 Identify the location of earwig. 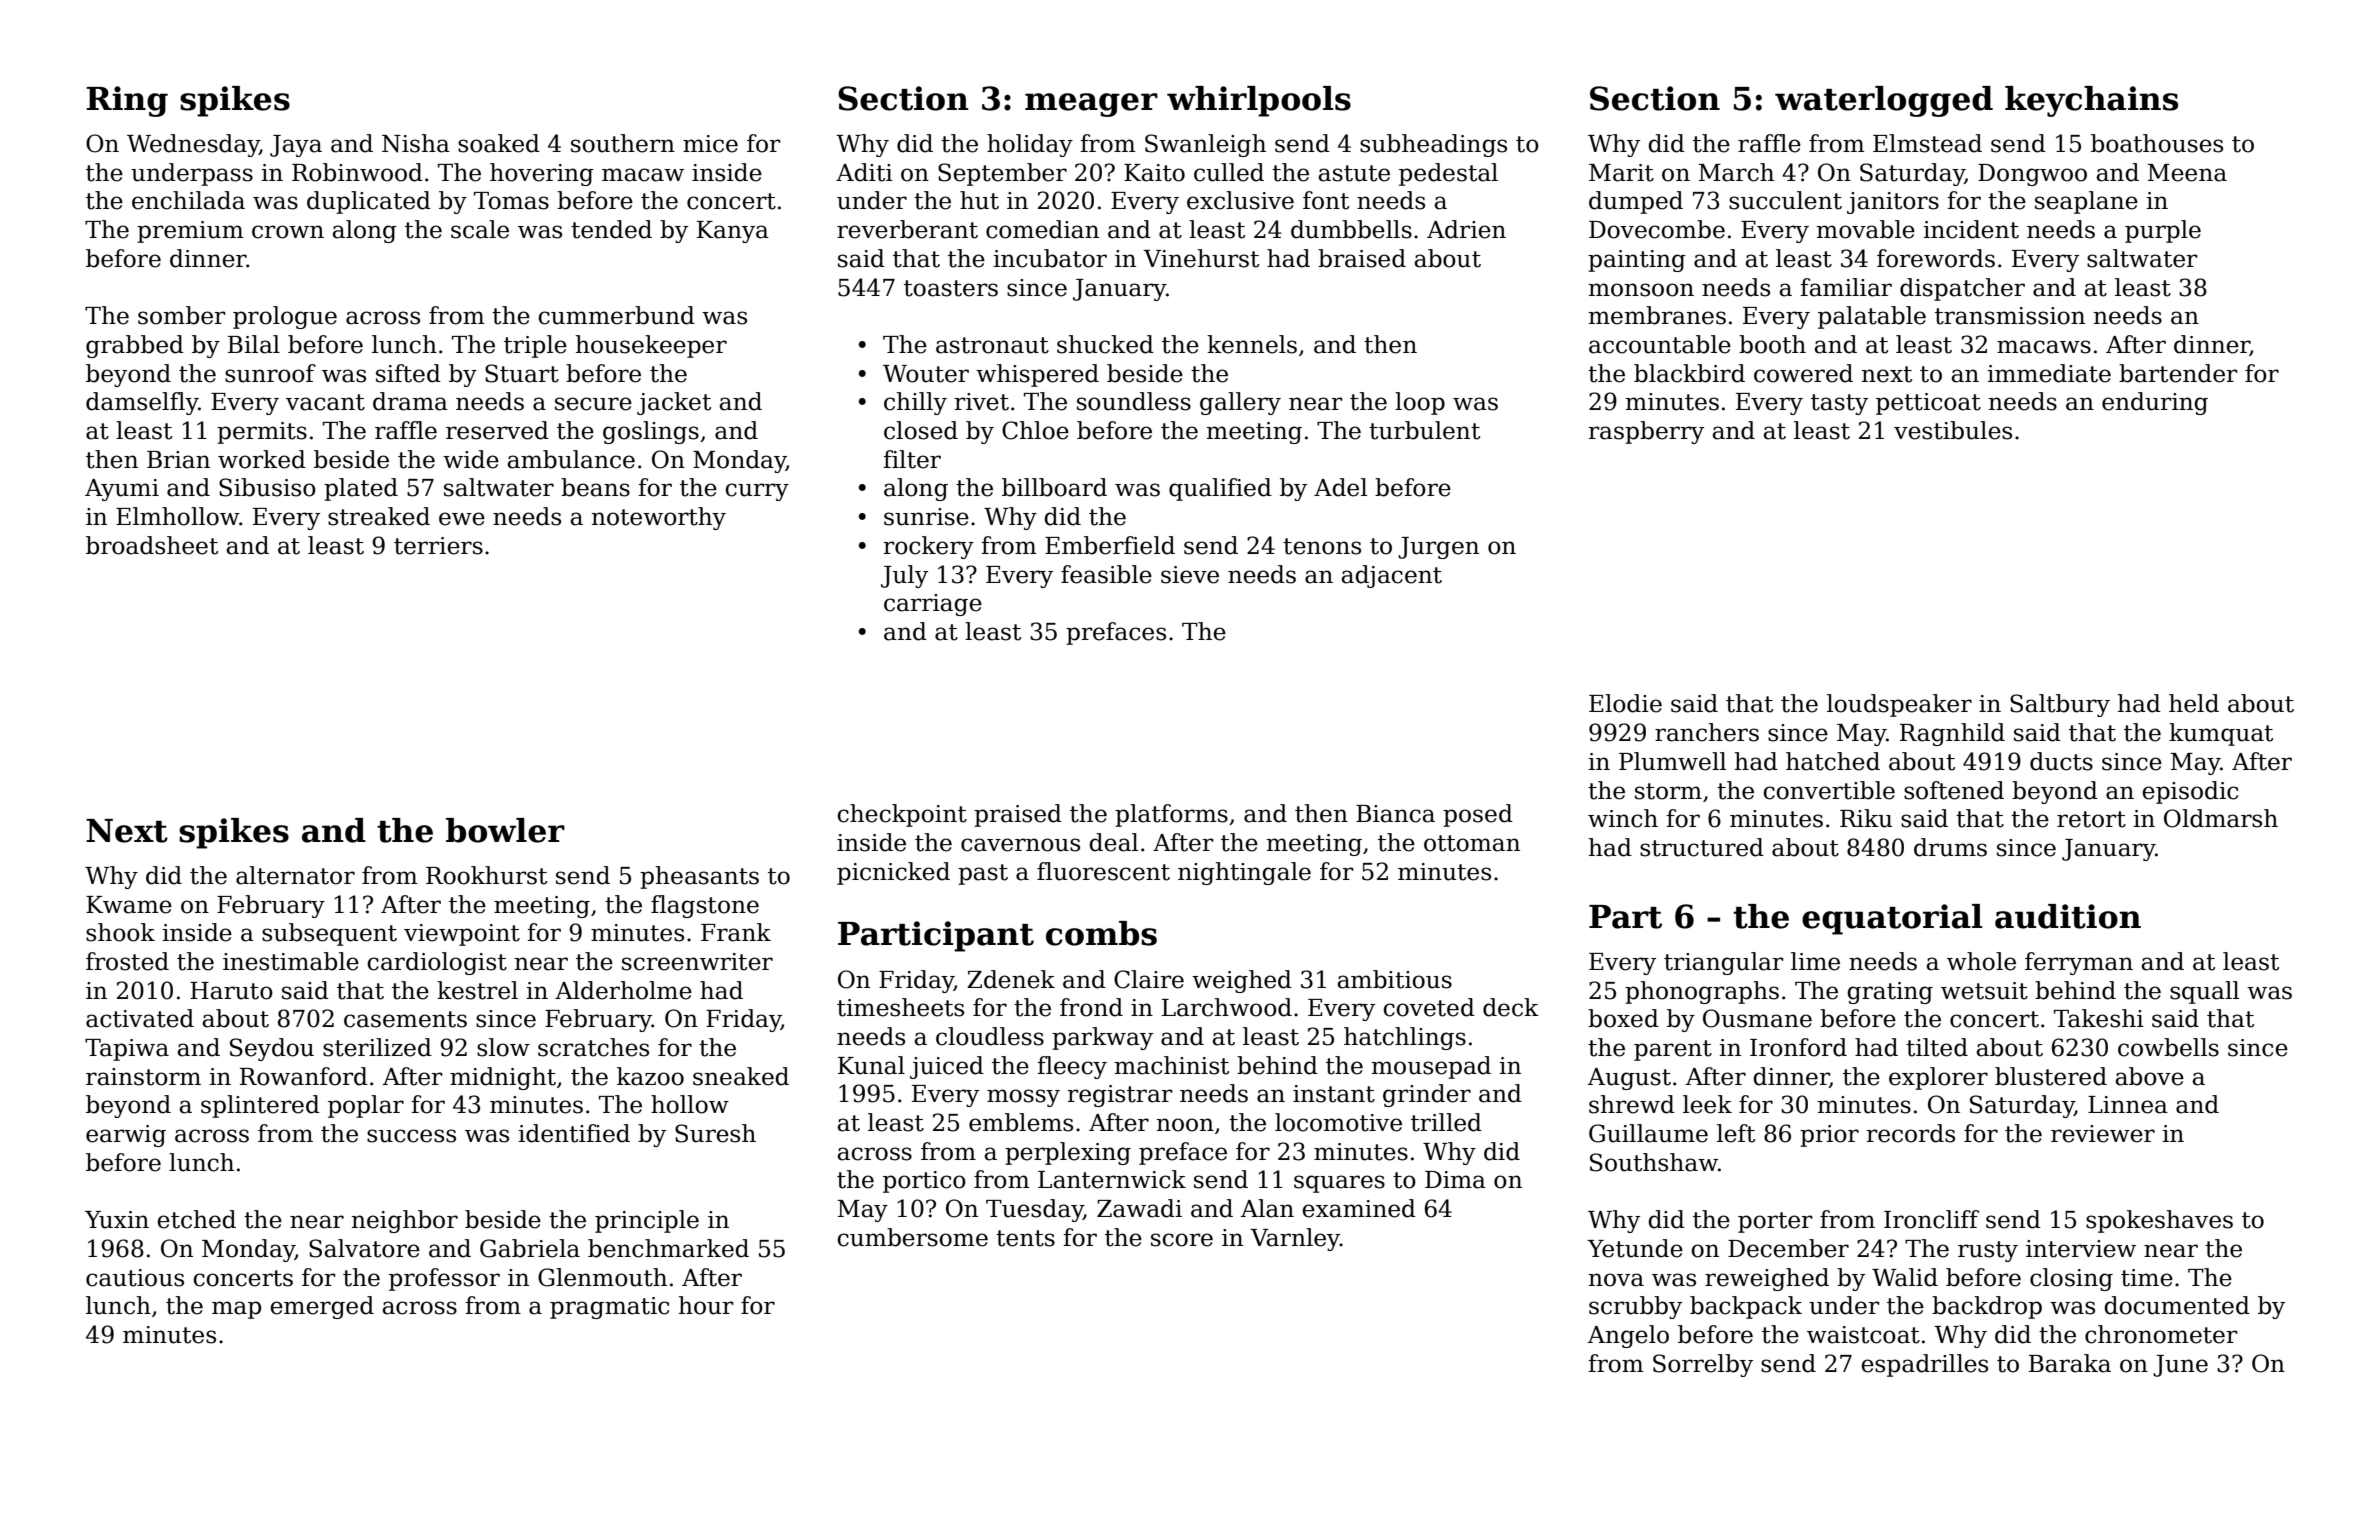
(126, 1136).
